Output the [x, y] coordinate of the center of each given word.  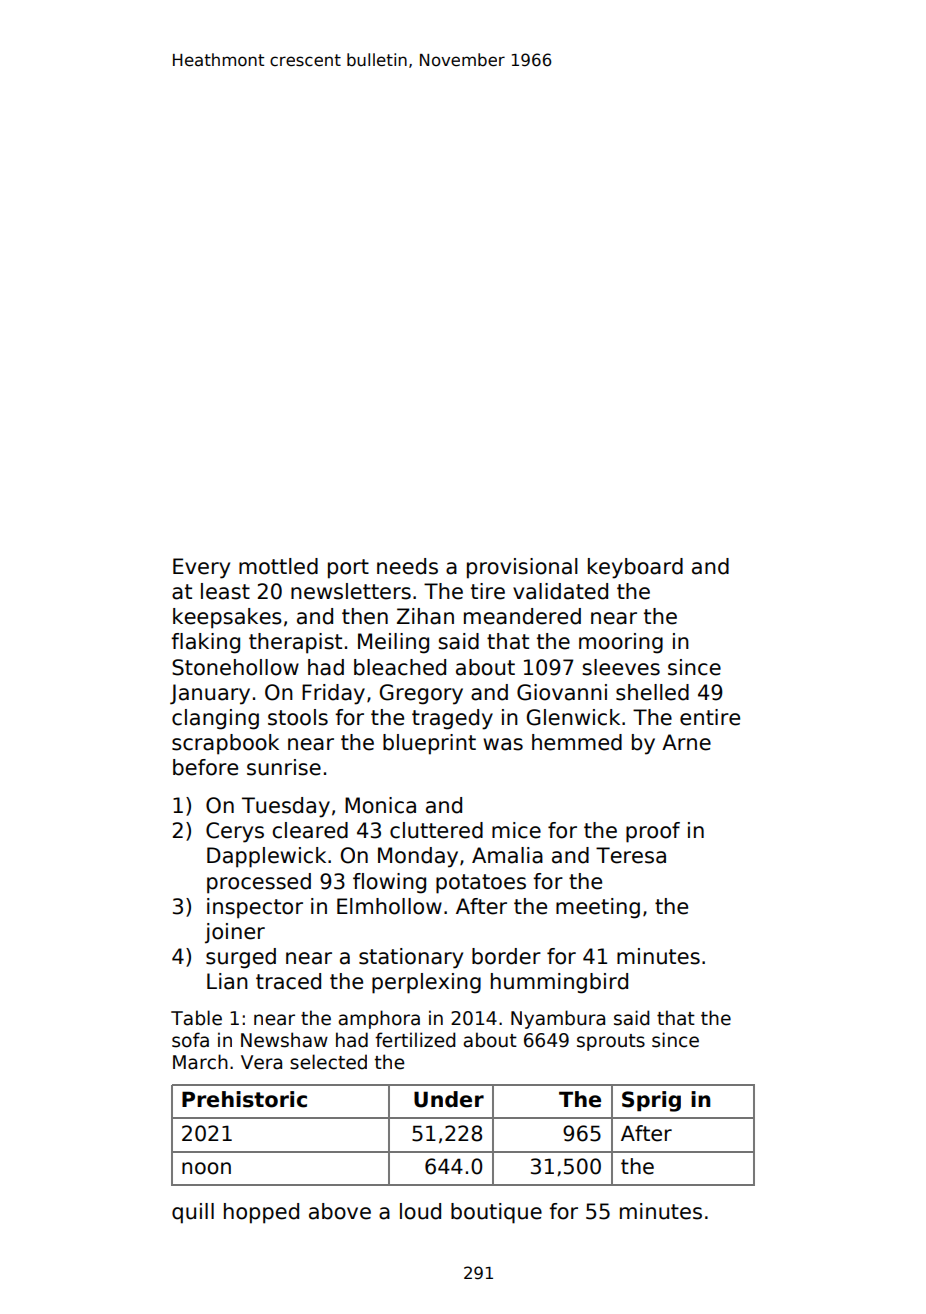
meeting [598, 908]
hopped [261, 1213]
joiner [235, 933]
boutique [496, 1213]
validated [560, 591]
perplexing [426, 983]
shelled [652, 692]
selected [328, 1062]
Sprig [651, 1101]
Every [201, 568]
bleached [400, 667]
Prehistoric [244, 1099]
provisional [522, 568]
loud [420, 1211]
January [210, 694]
